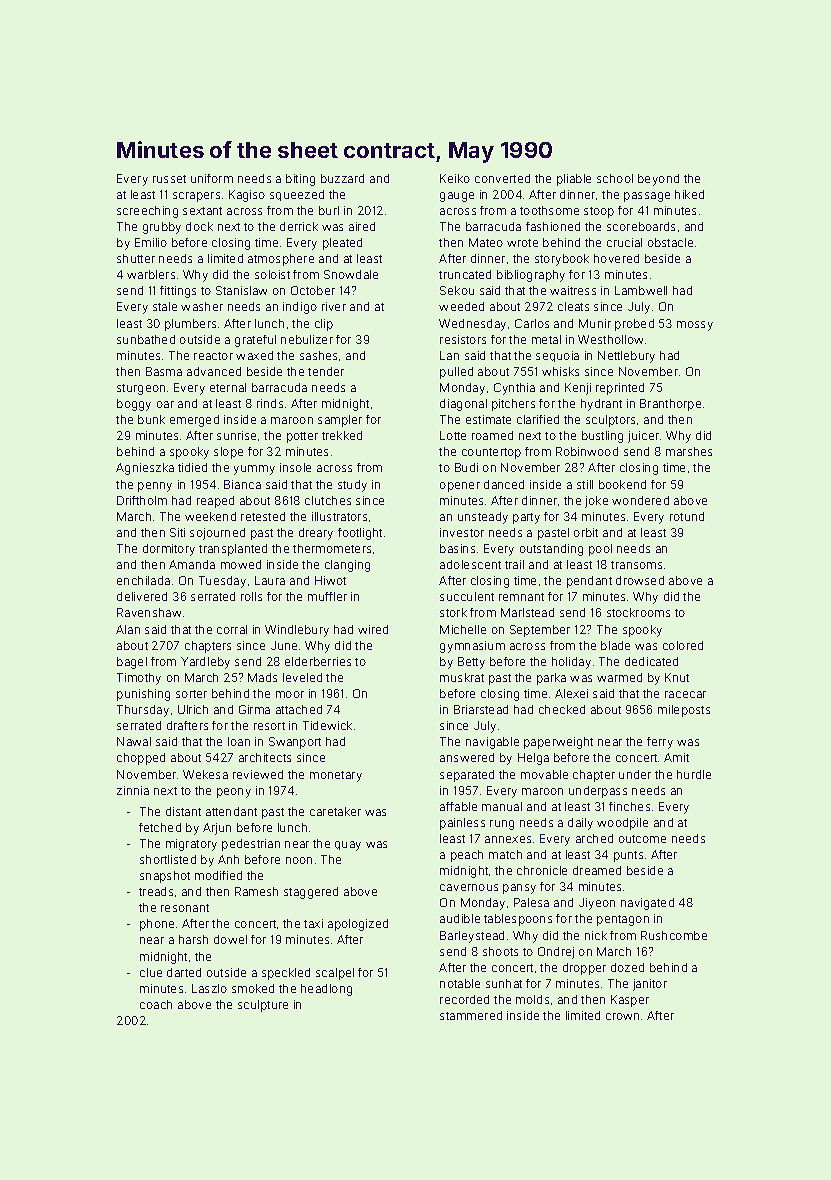 The image size is (831, 1180). Describe the element at coordinates (683, 645) in the screenshot. I see `colored` at that location.
